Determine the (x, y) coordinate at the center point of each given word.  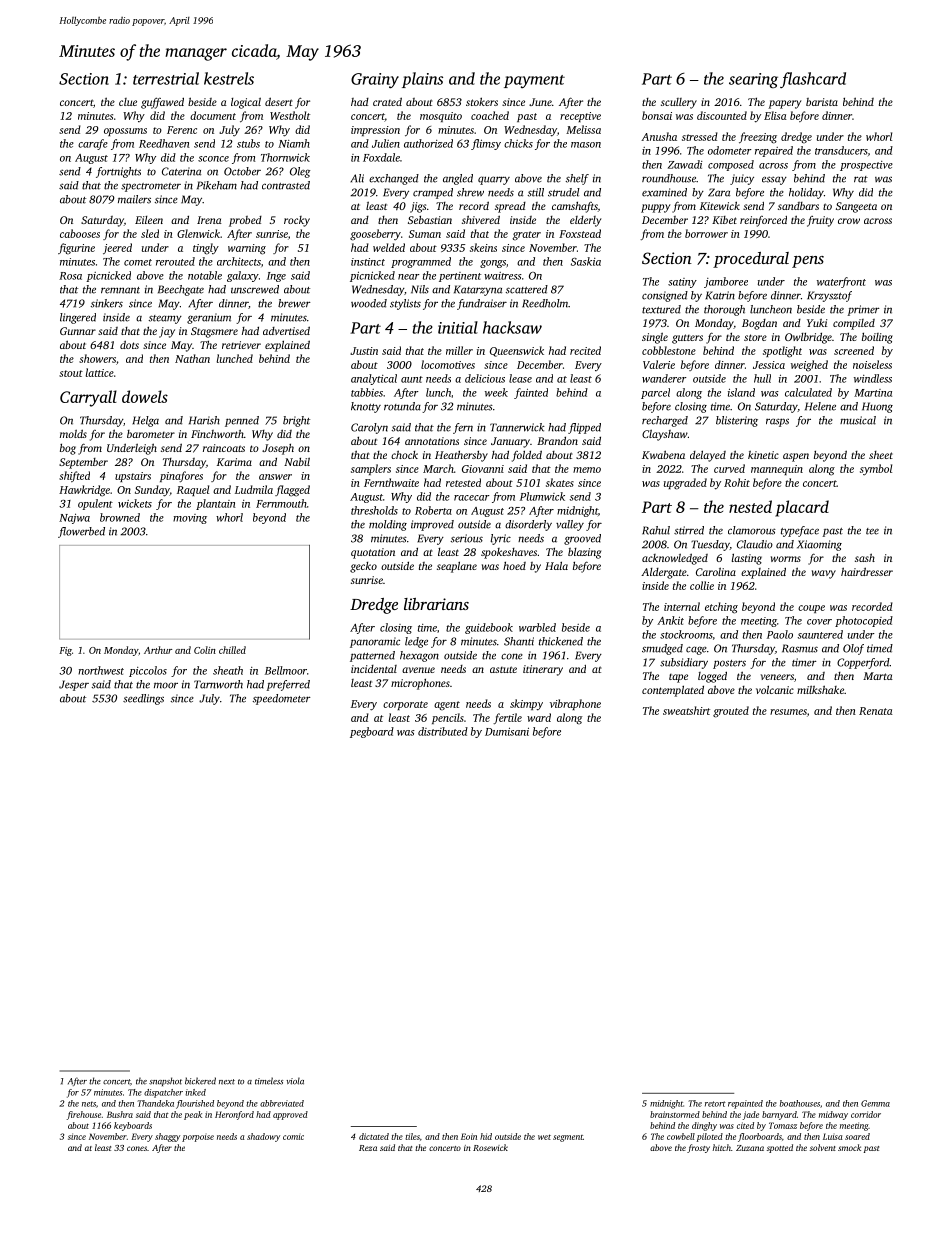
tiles (412, 1136)
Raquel (193, 490)
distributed (443, 731)
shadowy (263, 1137)
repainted (745, 1104)
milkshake (820, 689)
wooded (369, 303)
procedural (751, 260)
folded (527, 456)
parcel (655, 393)
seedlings (143, 699)
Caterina (181, 171)
